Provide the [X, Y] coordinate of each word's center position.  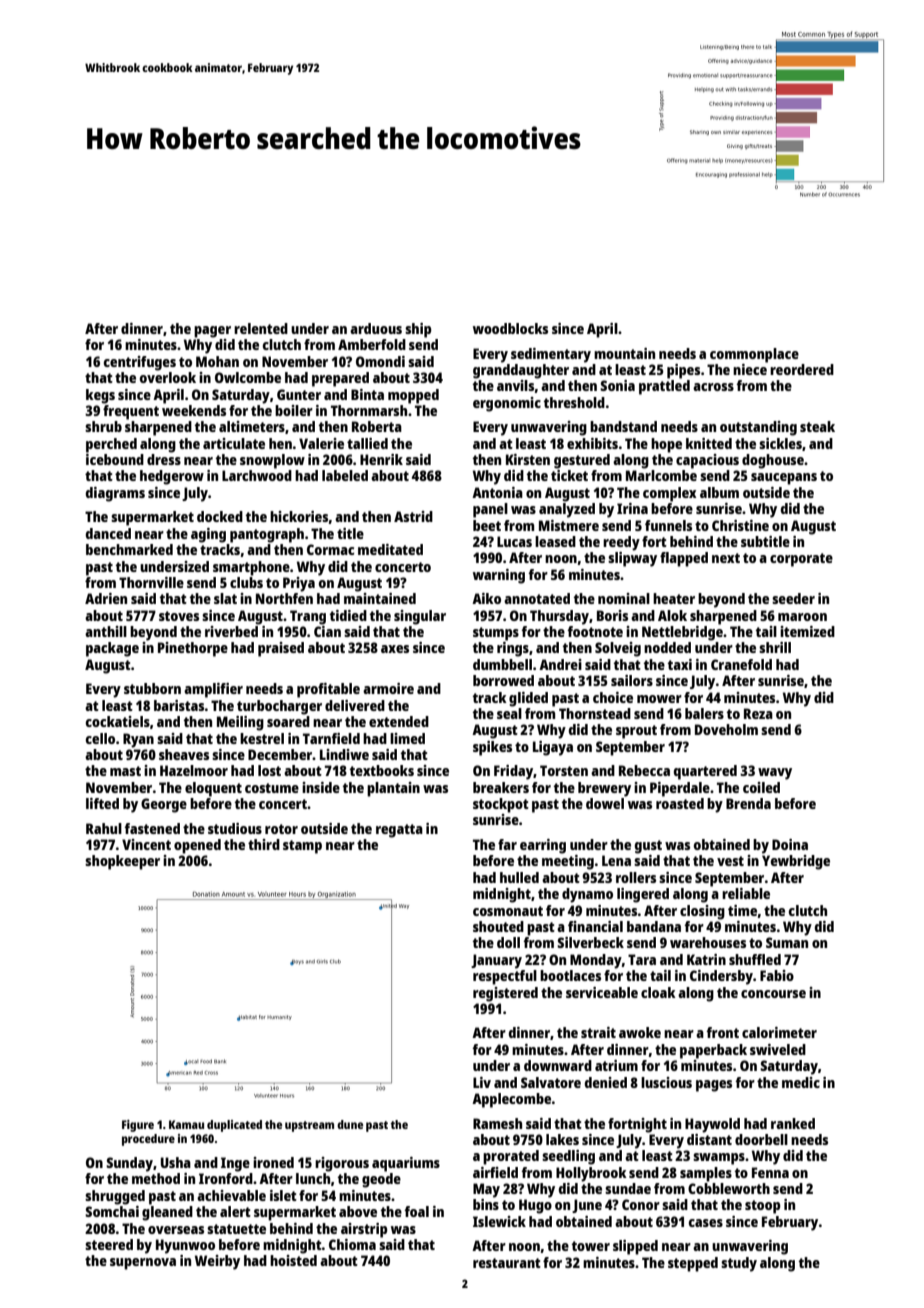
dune [350, 1124]
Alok [672, 615]
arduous [376, 328]
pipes [683, 371]
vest [730, 861]
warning [499, 576]
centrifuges [140, 363]
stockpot [501, 805]
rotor [281, 829]
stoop [763, 1207]
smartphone [251, 568]
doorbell [761, 1139]
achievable [231, 1195]
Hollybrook [591, 1174]
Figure [138, 1126]
